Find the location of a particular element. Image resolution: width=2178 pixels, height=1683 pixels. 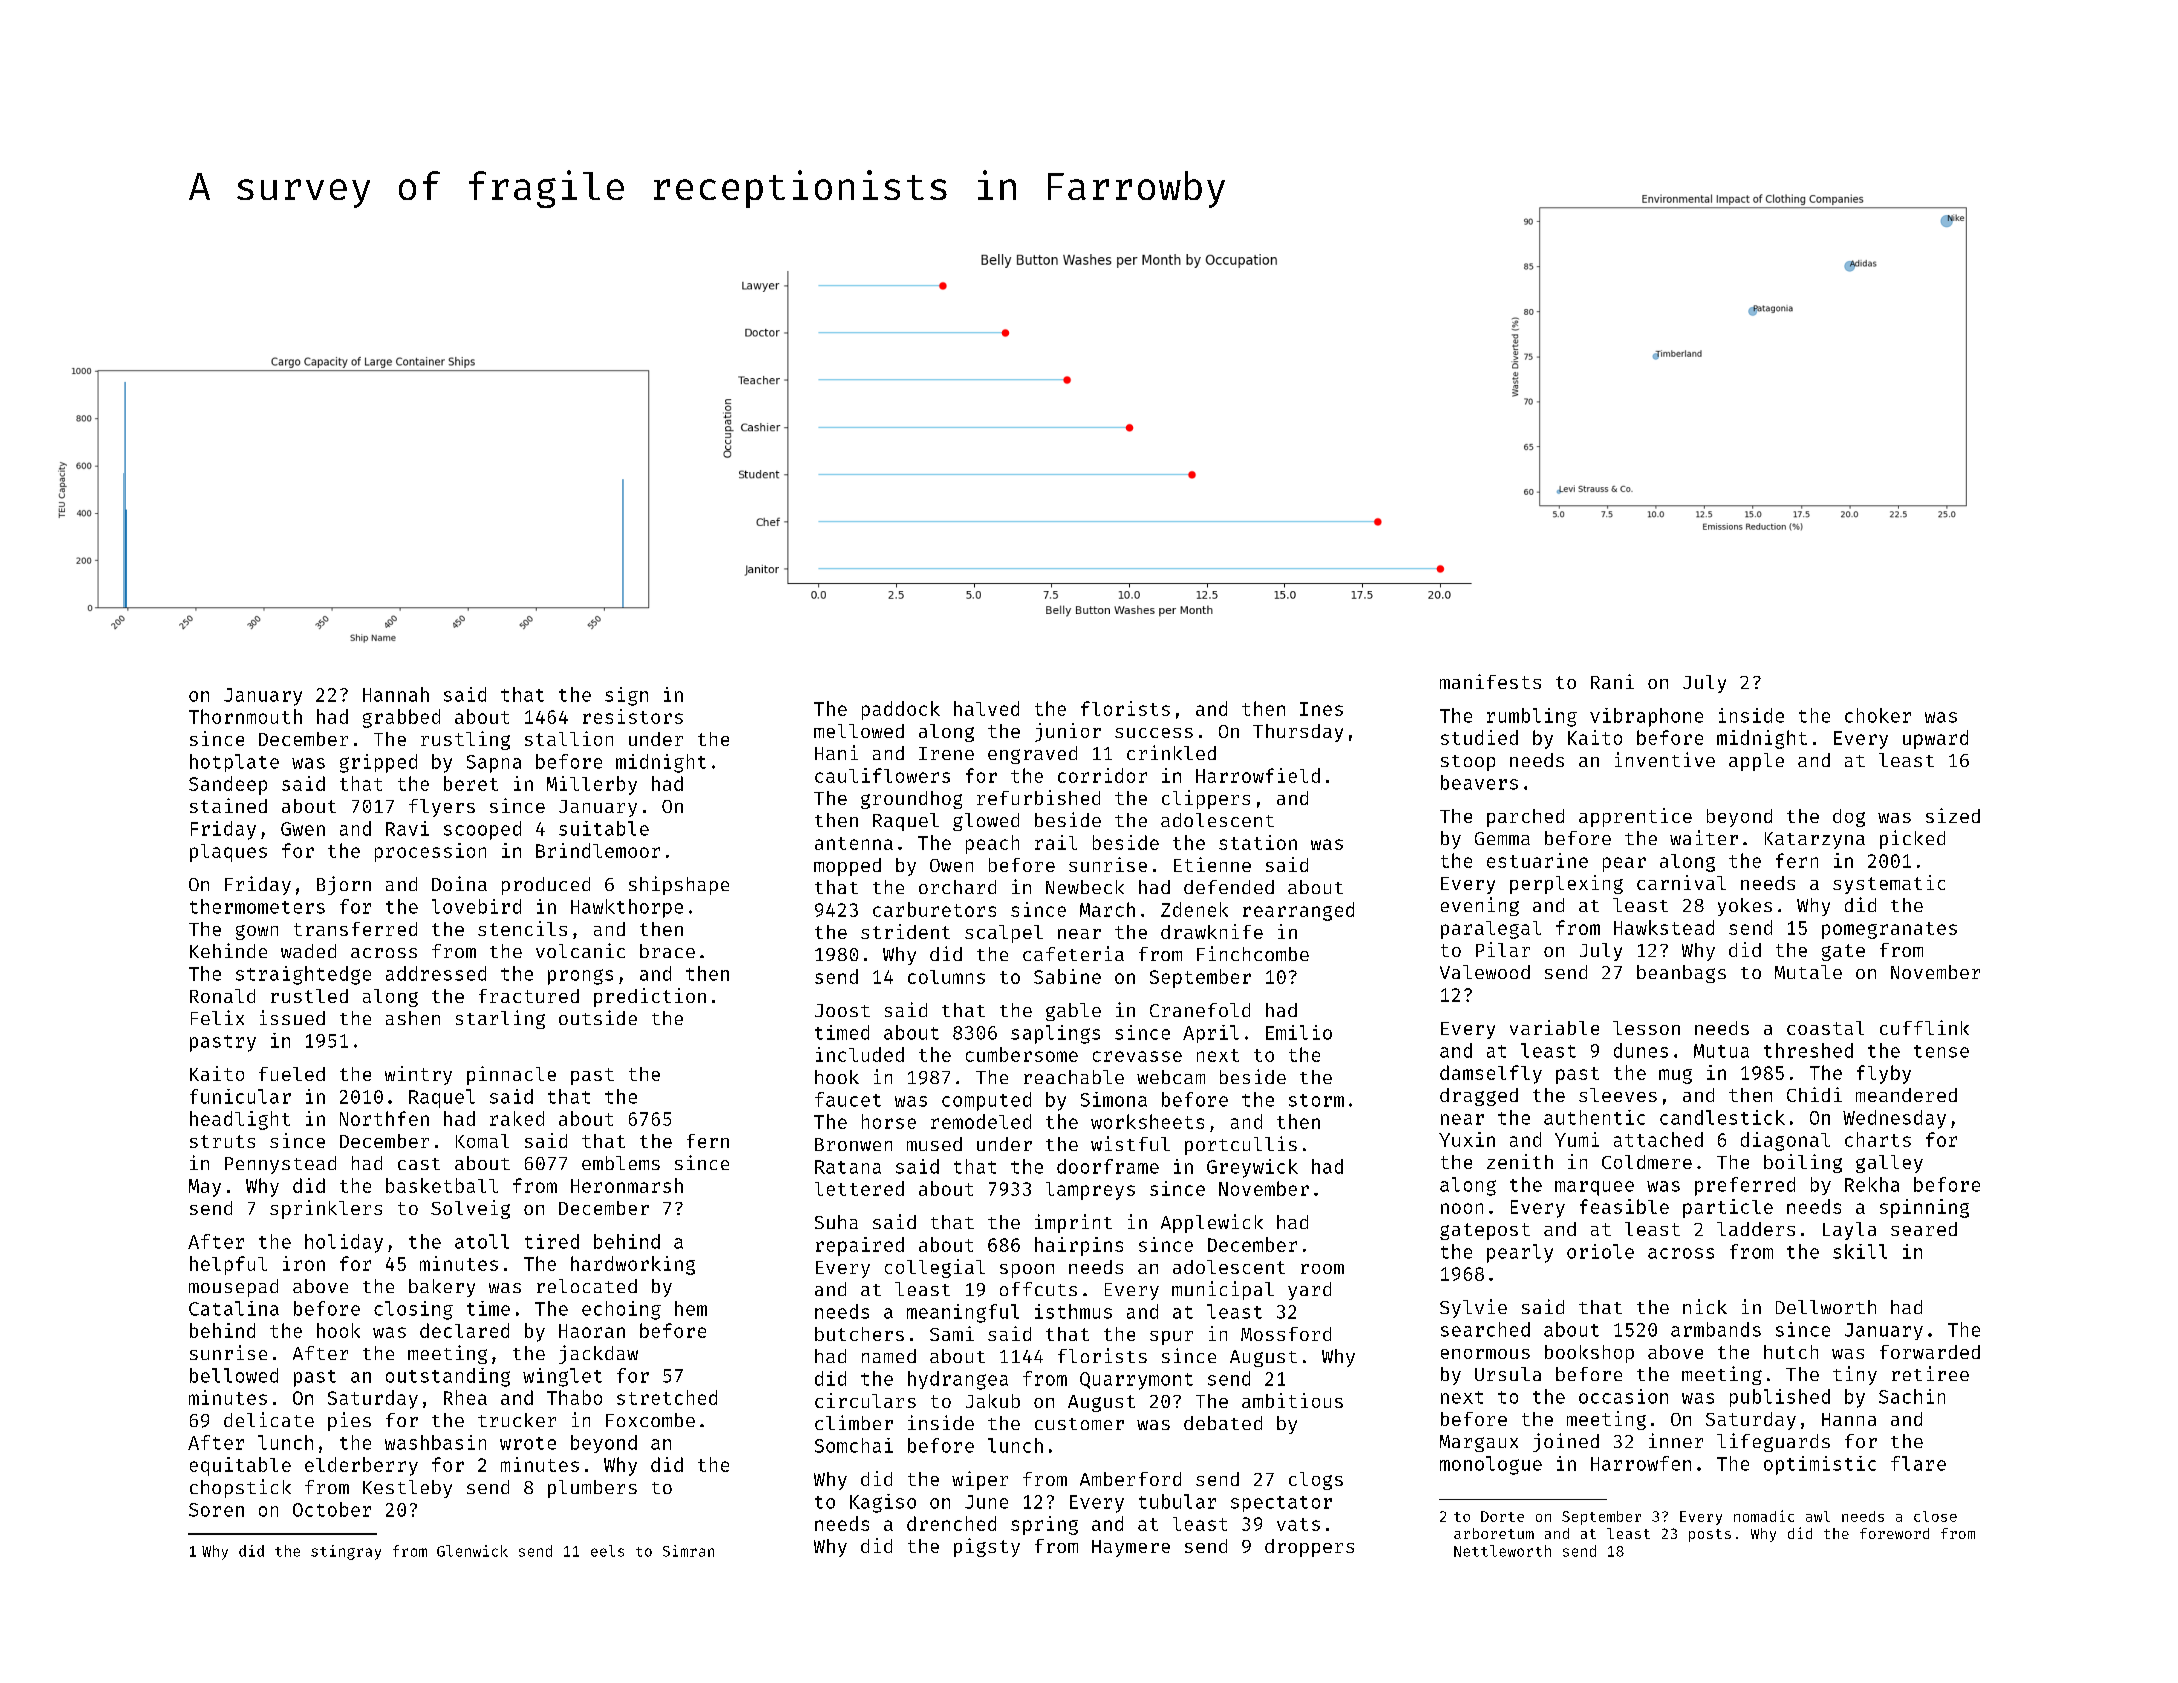

Quarrymont is located at coordinates (1136, 1381).
